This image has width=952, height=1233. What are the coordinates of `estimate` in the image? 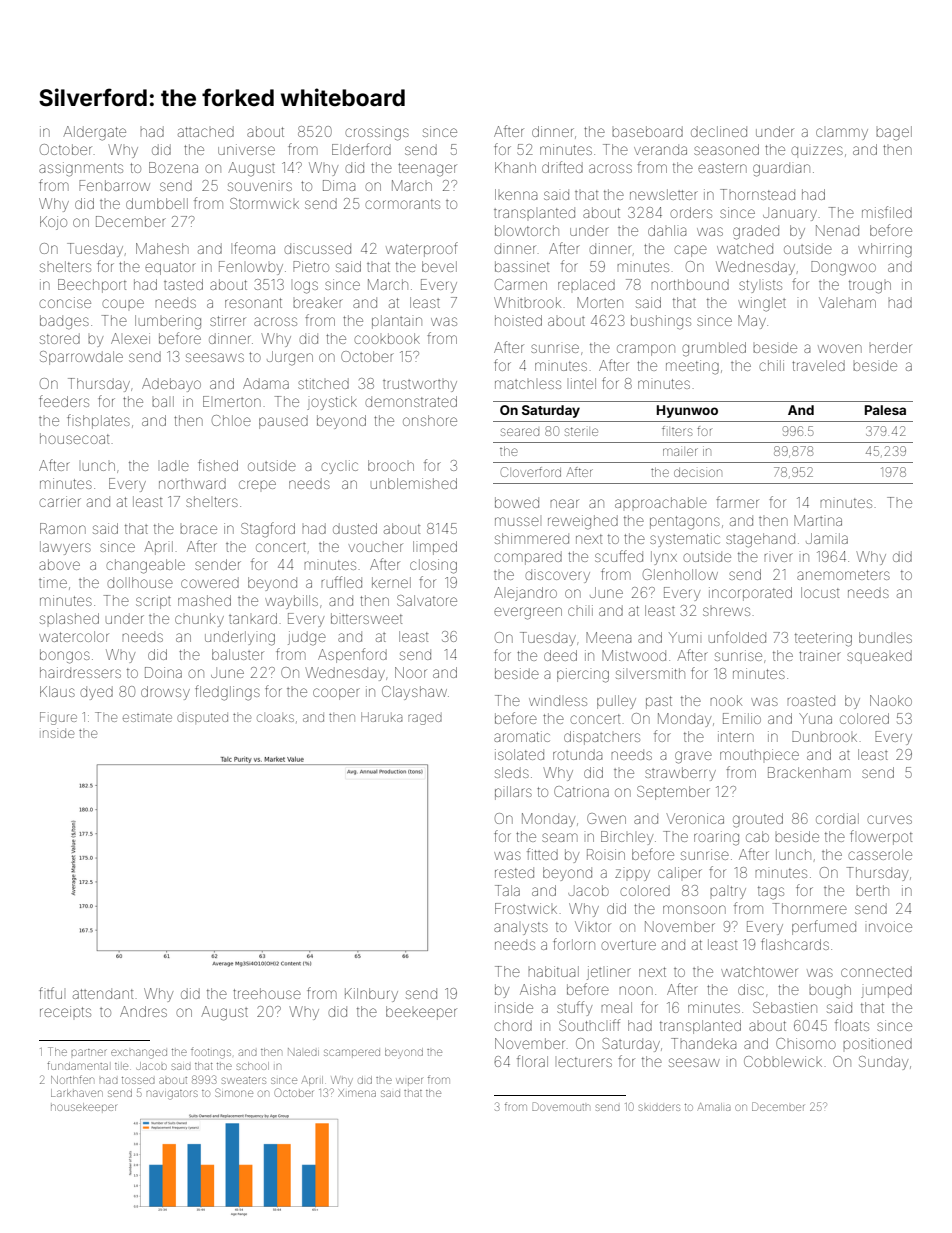 It's located at (147, 717).
